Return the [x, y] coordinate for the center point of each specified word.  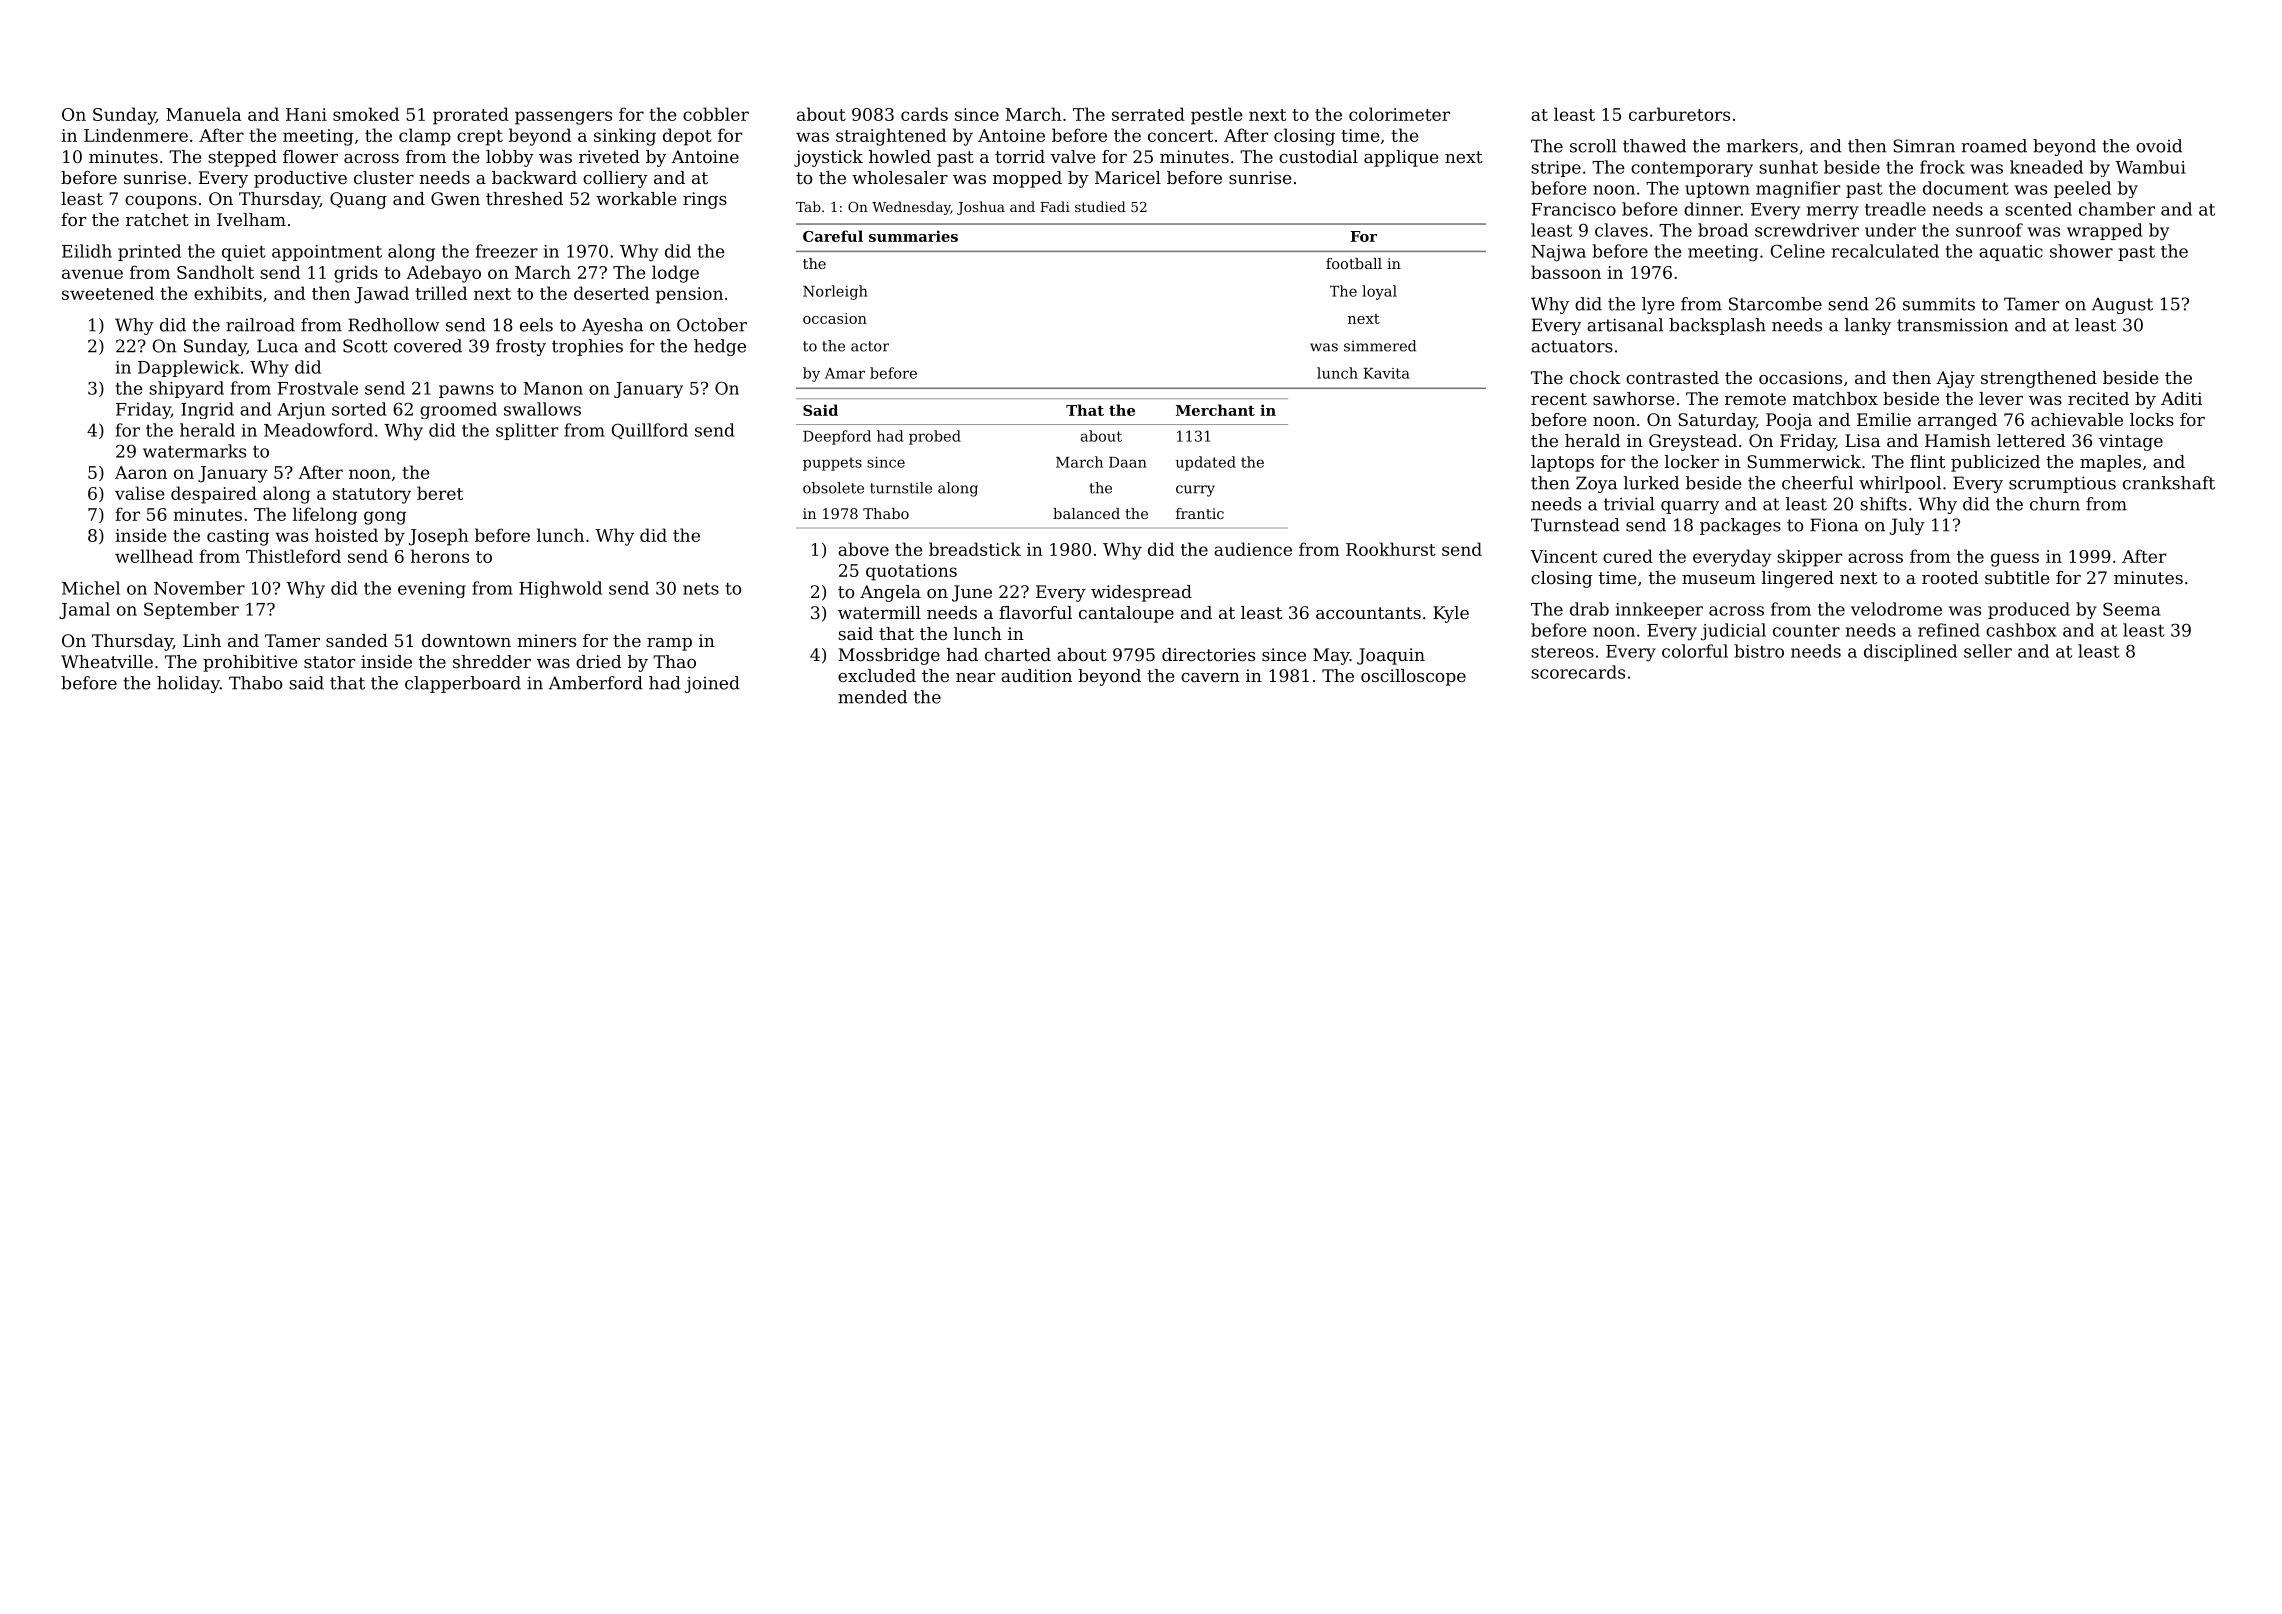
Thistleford [293, 556]
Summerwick [1804, 461]
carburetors [1679, 114]
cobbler [716, 114]
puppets [832, 464]
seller [1988, 651]
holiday [188, 684]
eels [536, 325]
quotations [911, 572]
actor [870, 346]
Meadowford [318, 430]
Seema [2132, 609]
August [2122, 305]
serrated [1148, 114]
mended [872, 697]
